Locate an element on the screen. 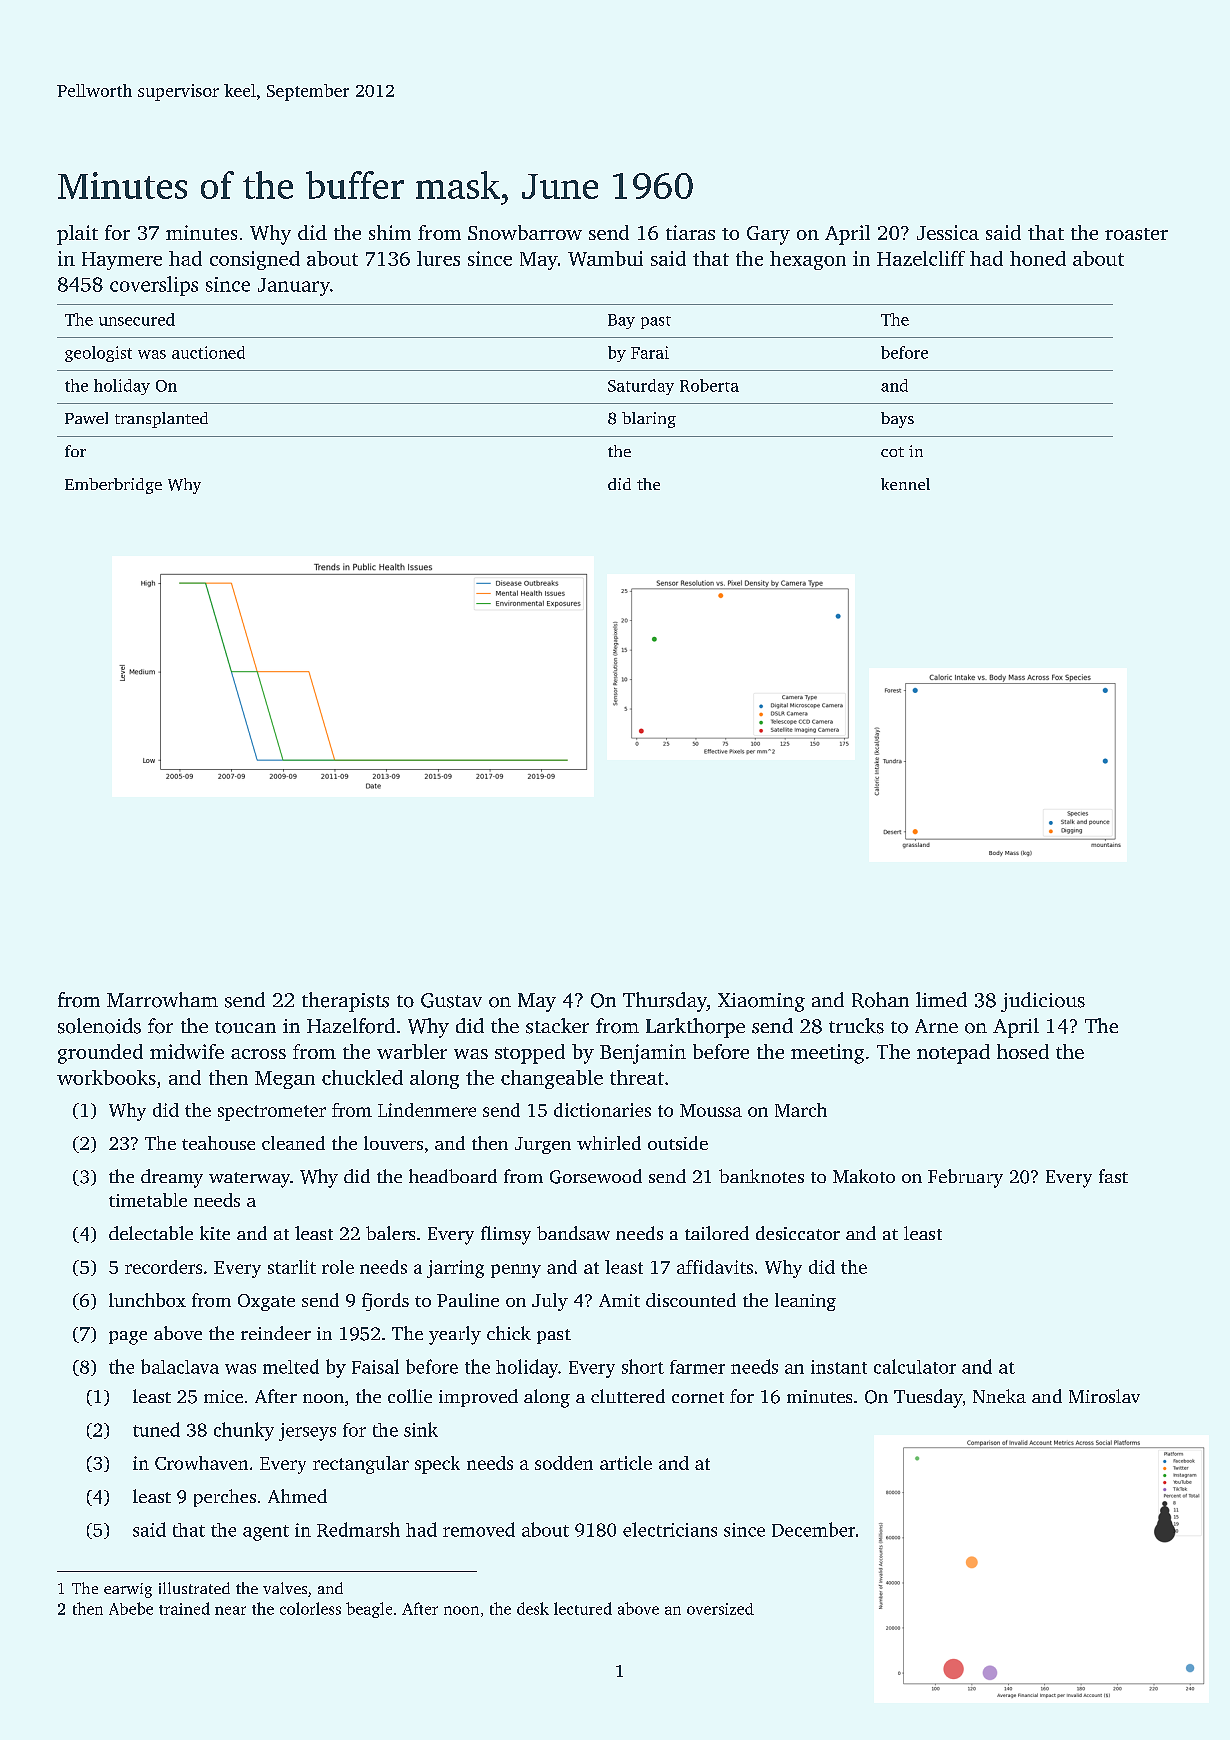 The image size is (1230, 1740). judicious is located at coordinates (1043, 1002).
